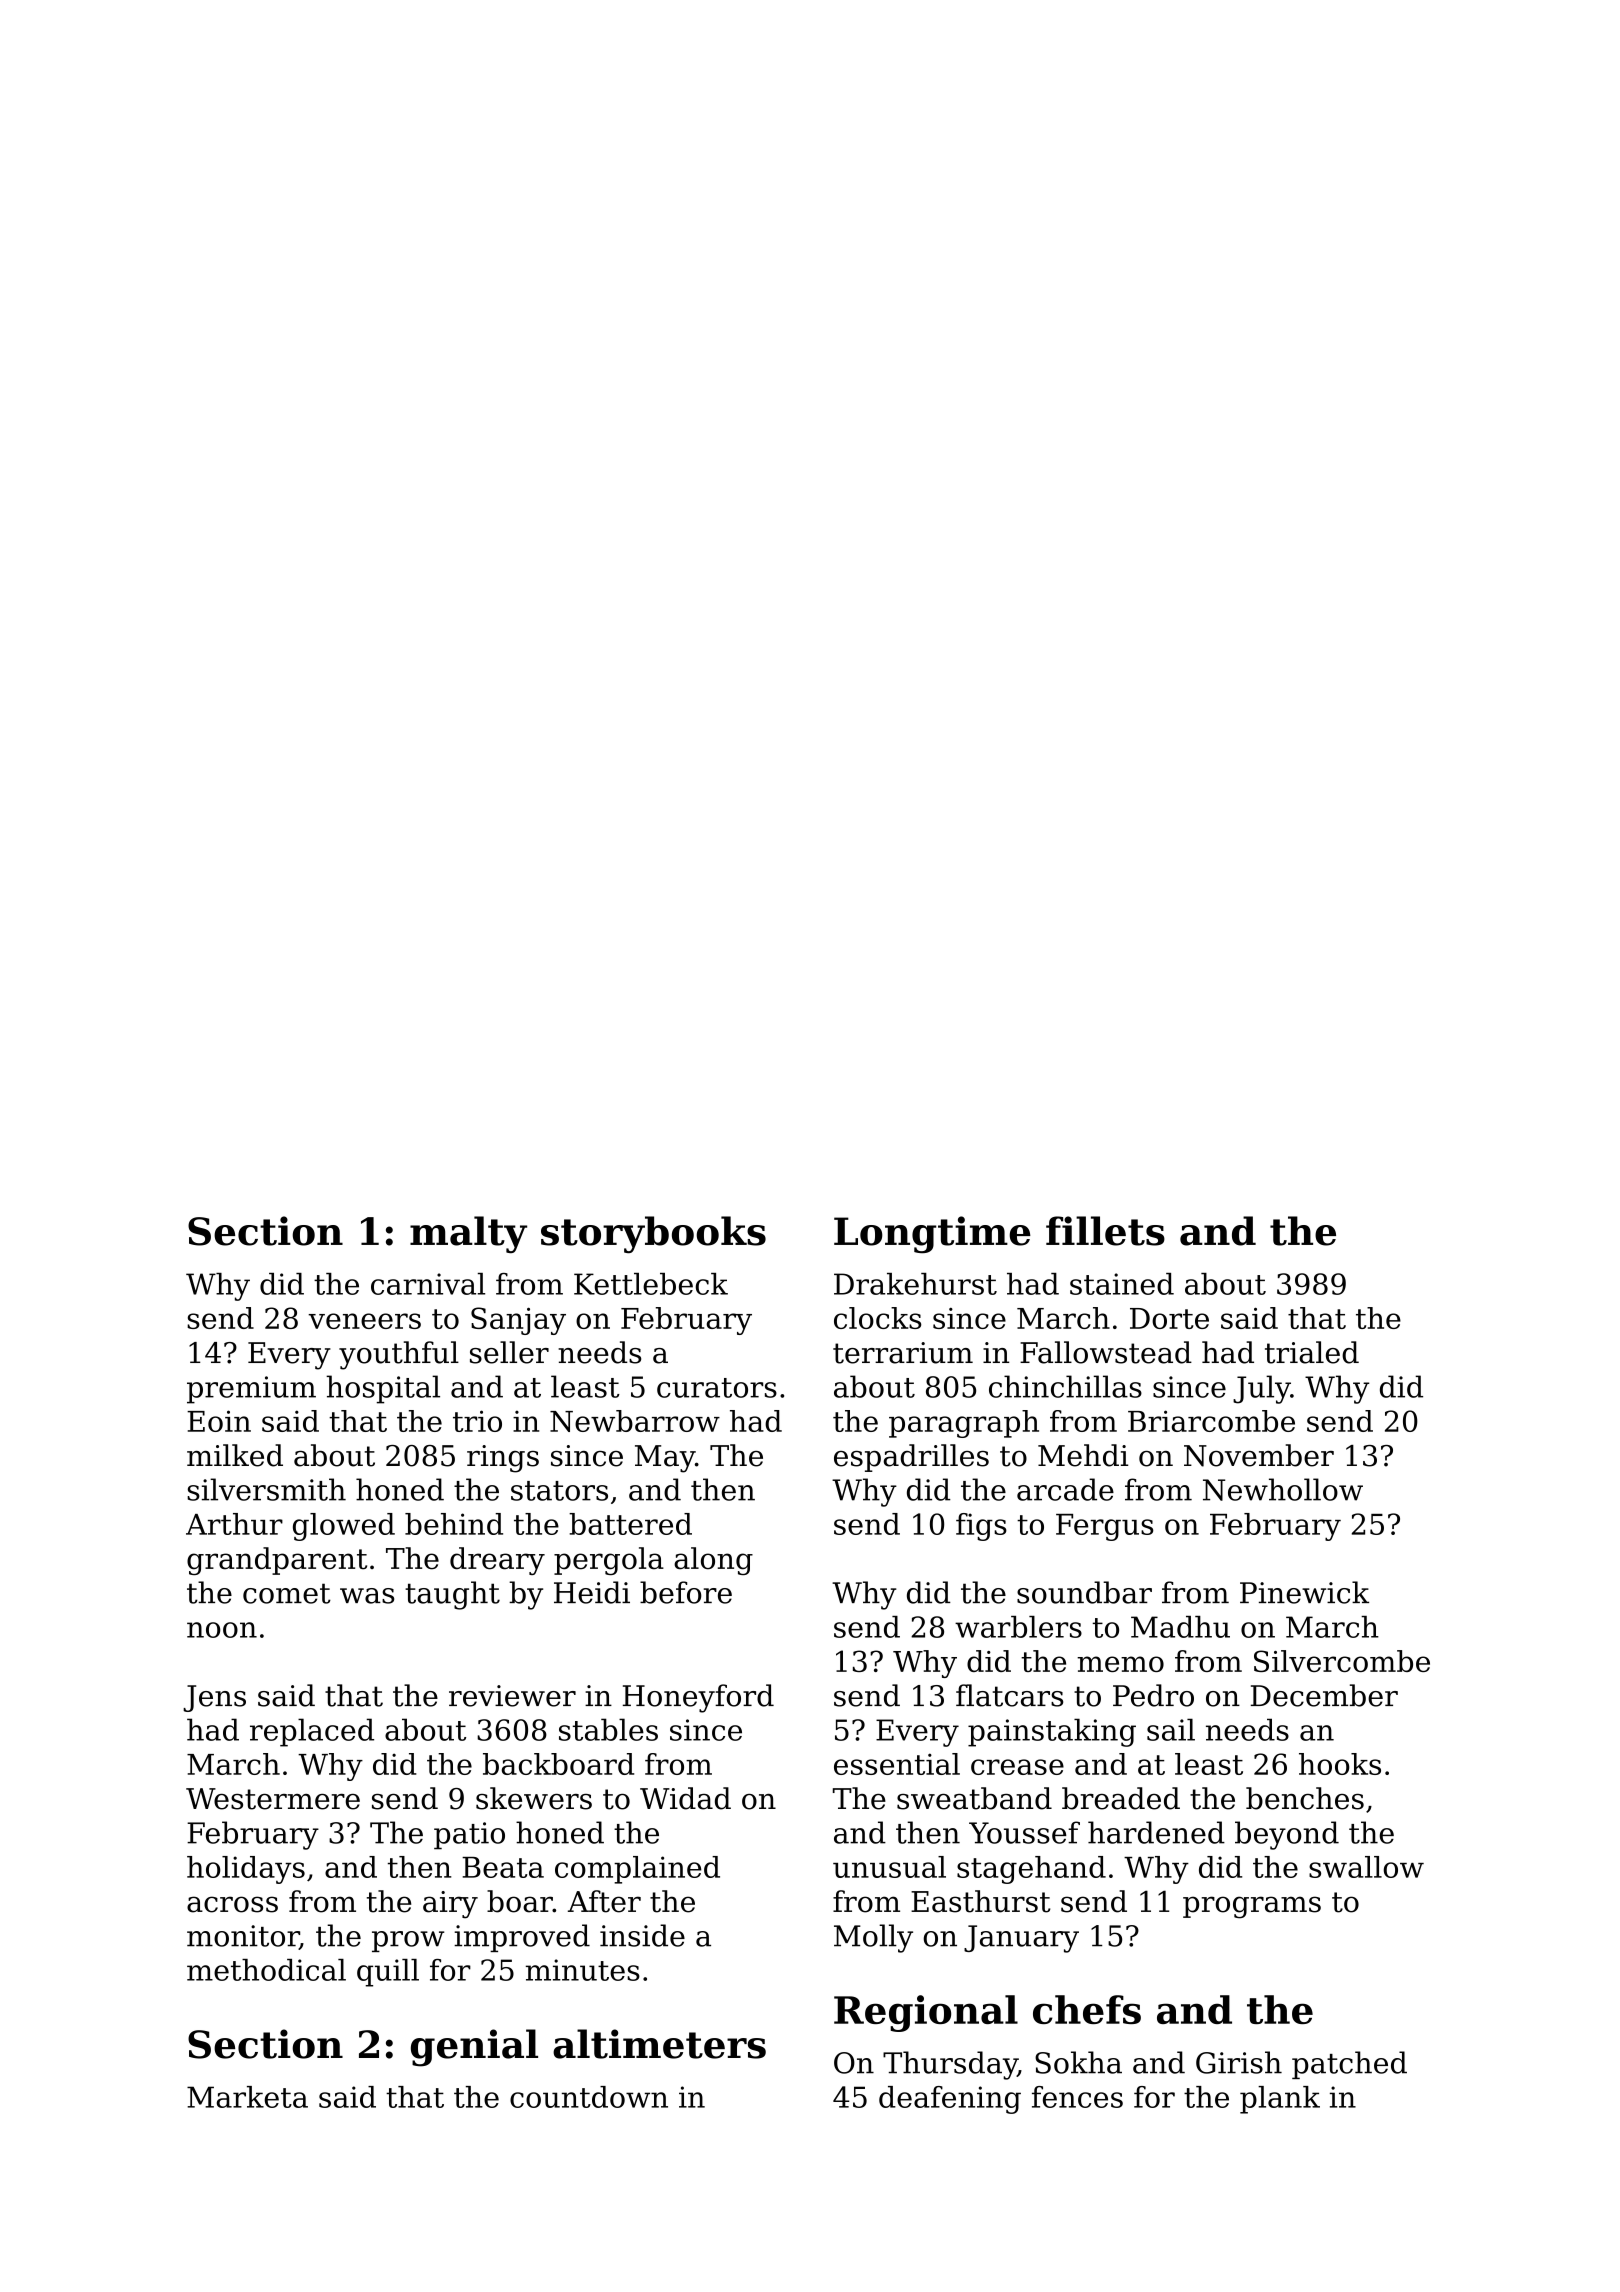 This document has width=1620, height=2292. What do you see at coordinates (518, 1321) in the document?
I see `Sanjay` at bounding box center [518, 1321].
